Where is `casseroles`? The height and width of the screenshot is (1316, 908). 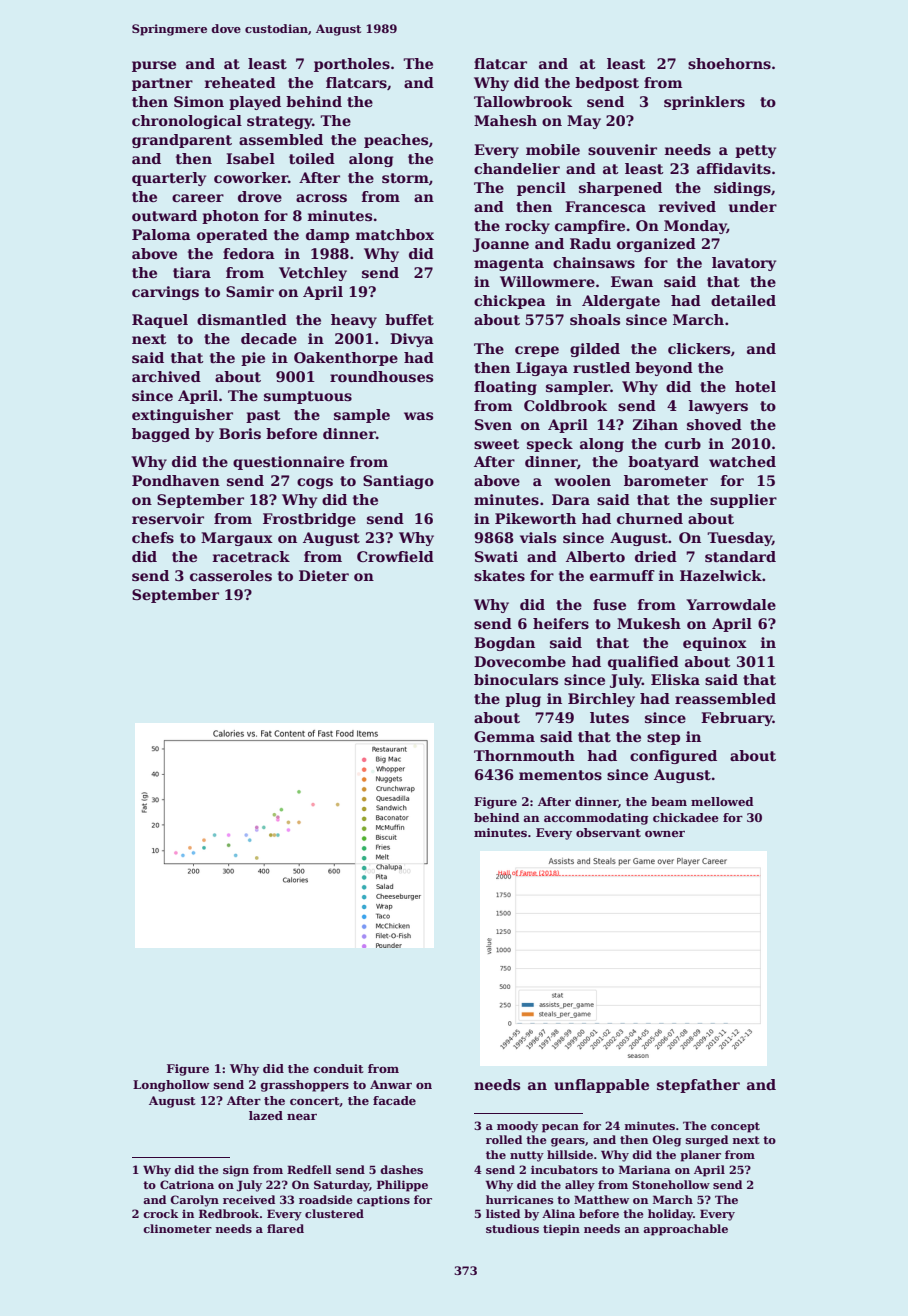 casseroles is located at coordinates (231, 575).
